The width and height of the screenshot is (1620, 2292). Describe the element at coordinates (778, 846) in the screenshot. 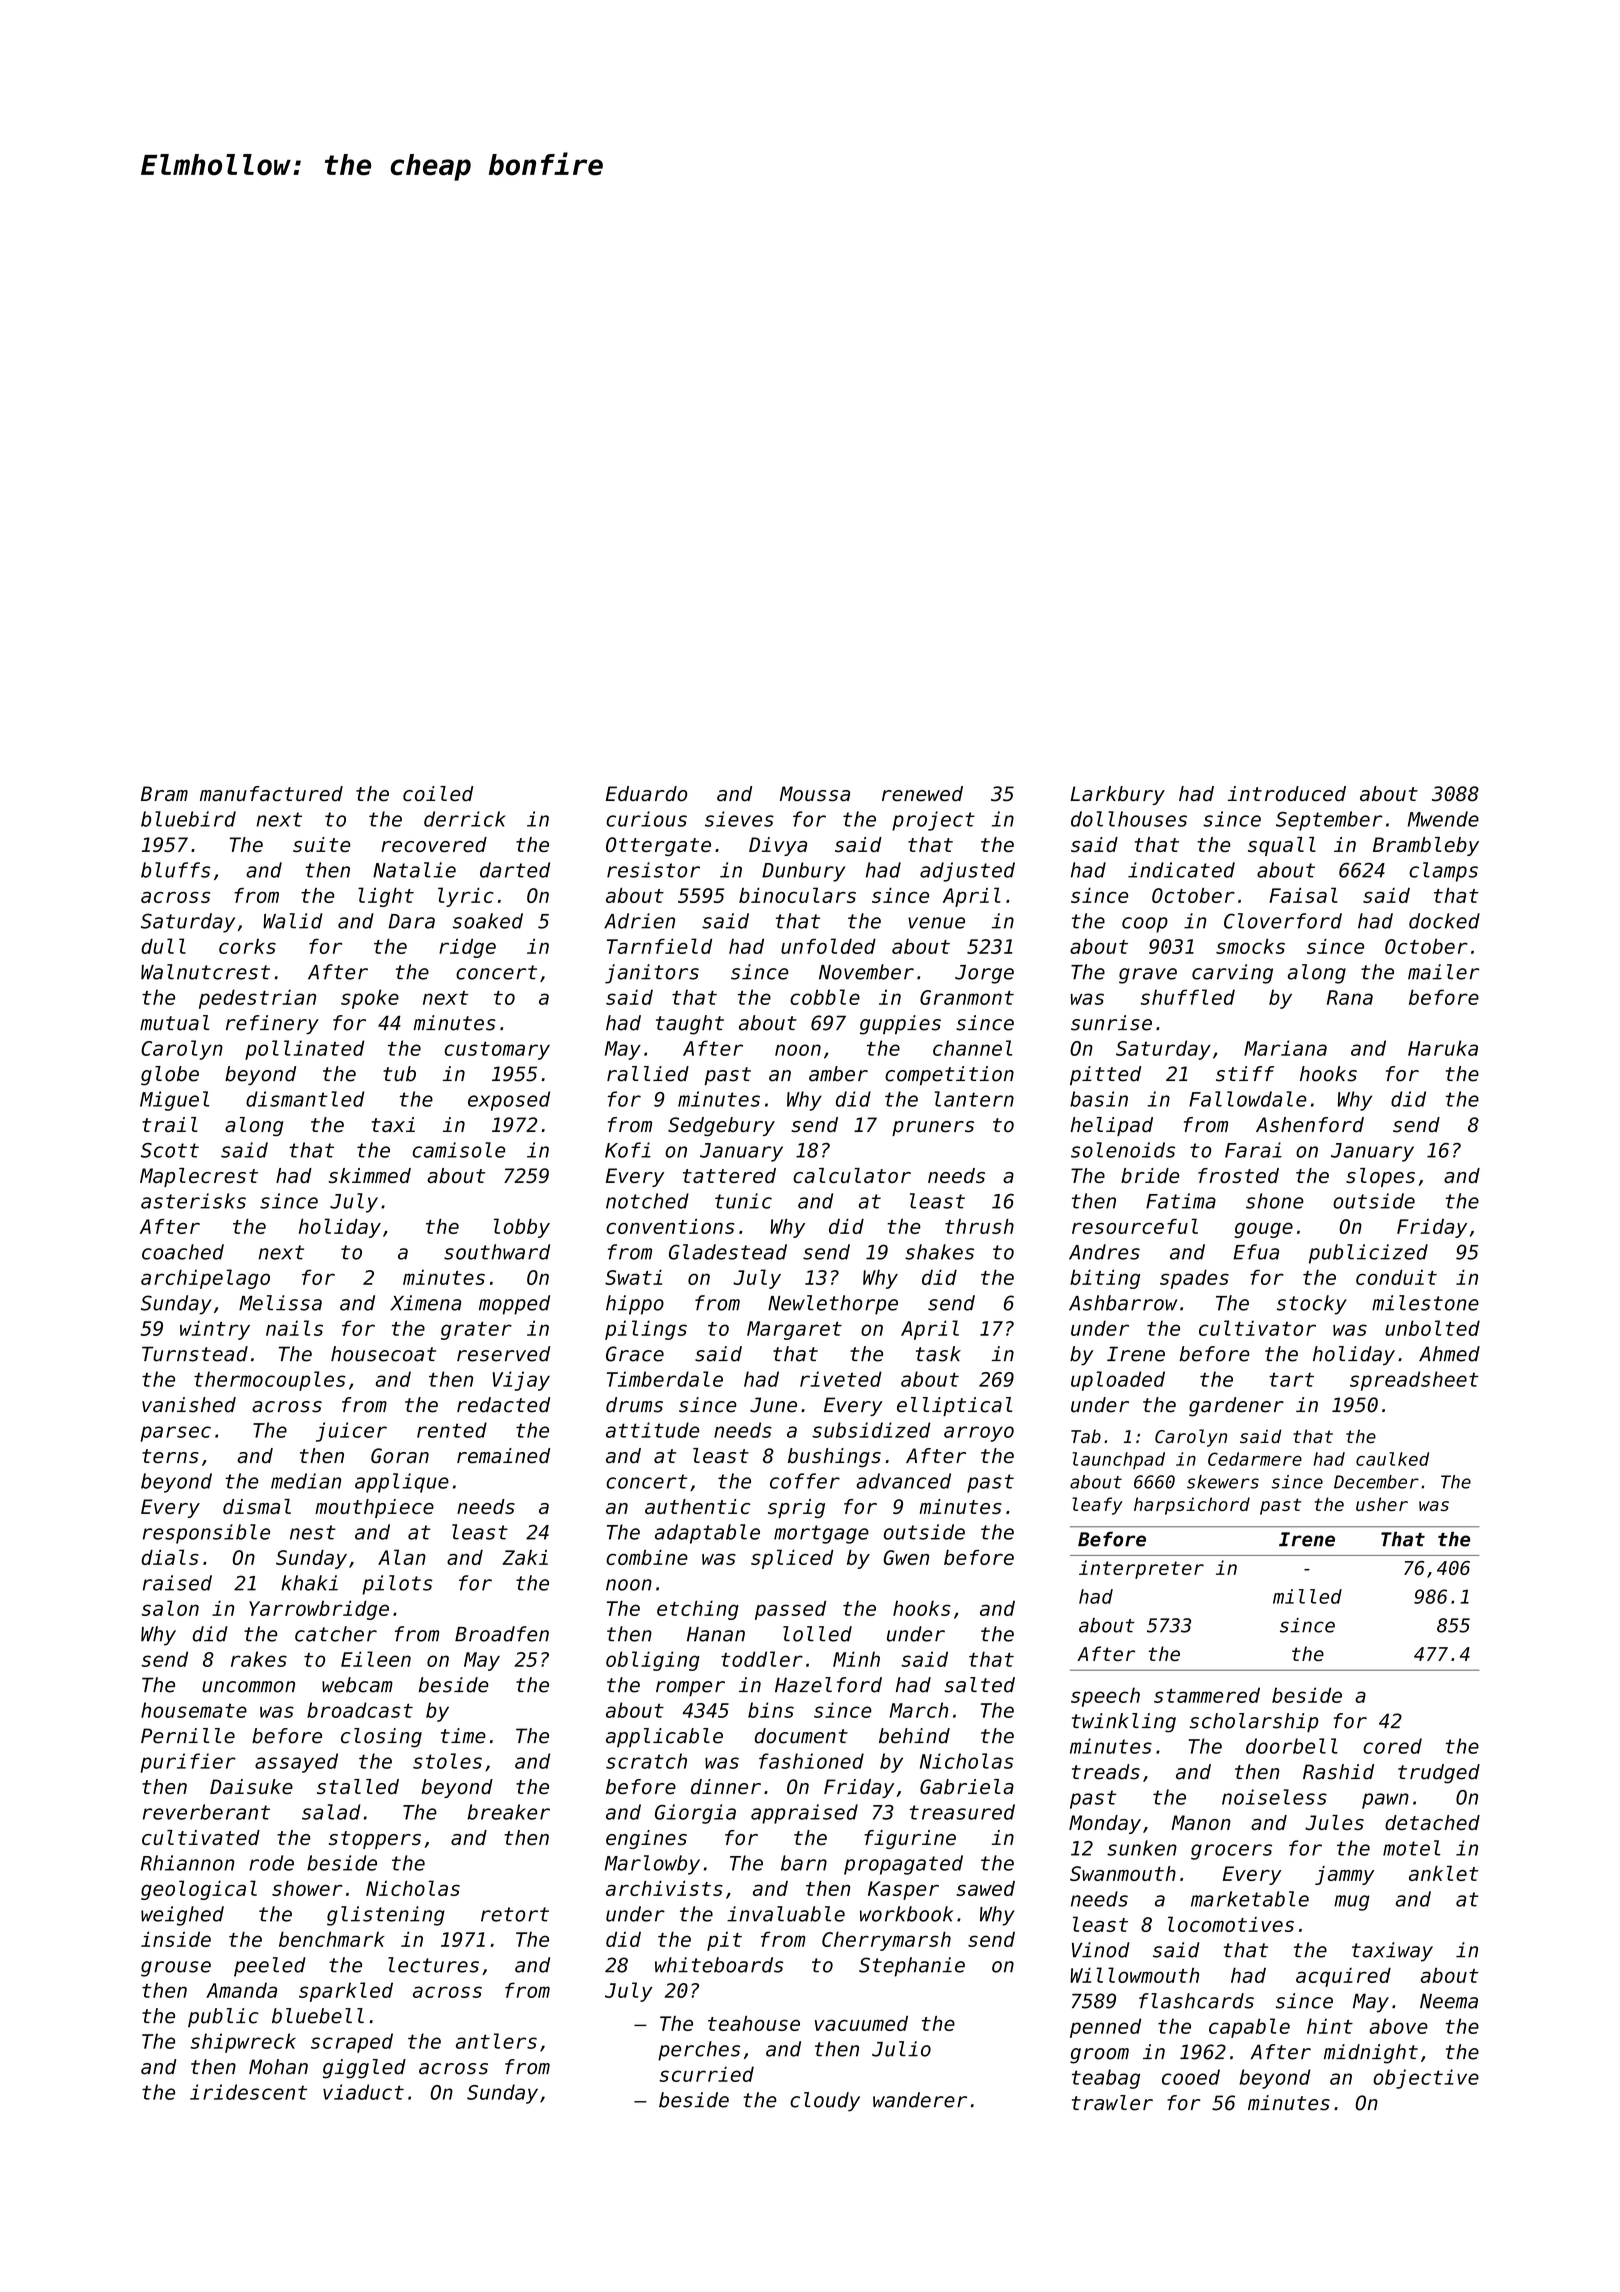

I see `Divya` at that location.
